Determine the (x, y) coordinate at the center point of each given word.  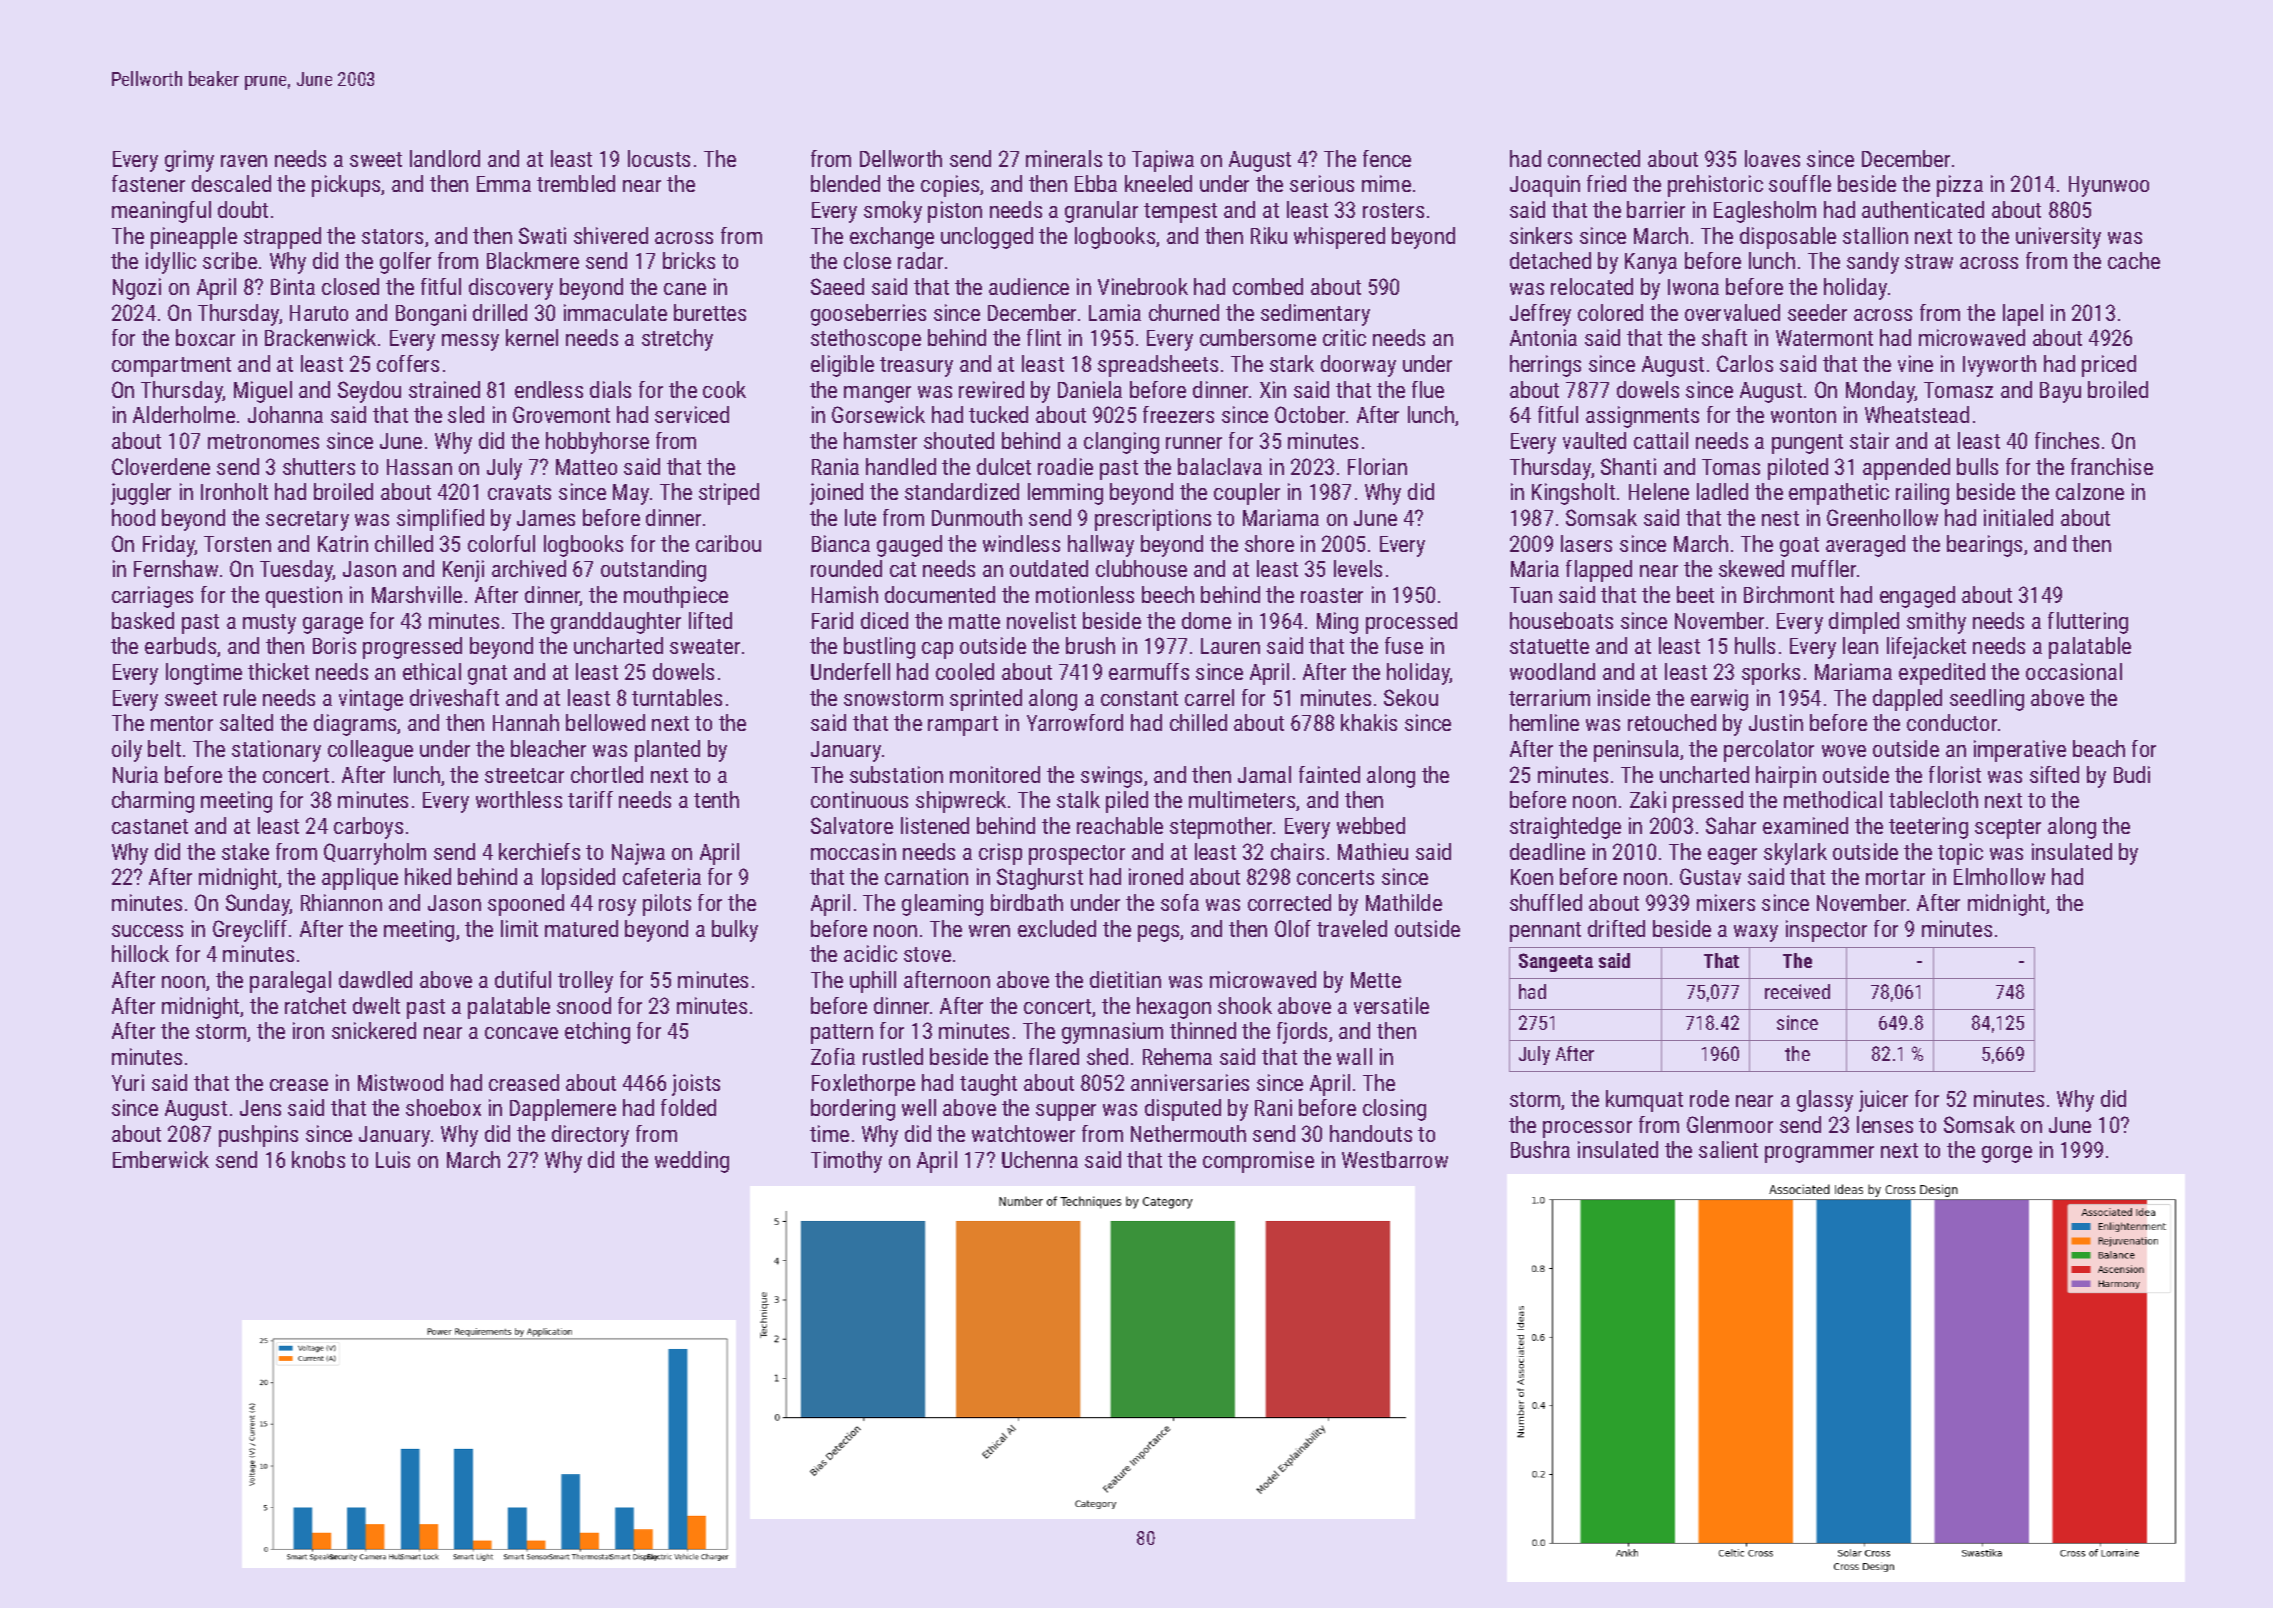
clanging (1121, 443)
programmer (1819, 1154)
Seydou (369, 392)
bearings (1984, 546)
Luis (393, 1159)
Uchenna (1040, 1159)
